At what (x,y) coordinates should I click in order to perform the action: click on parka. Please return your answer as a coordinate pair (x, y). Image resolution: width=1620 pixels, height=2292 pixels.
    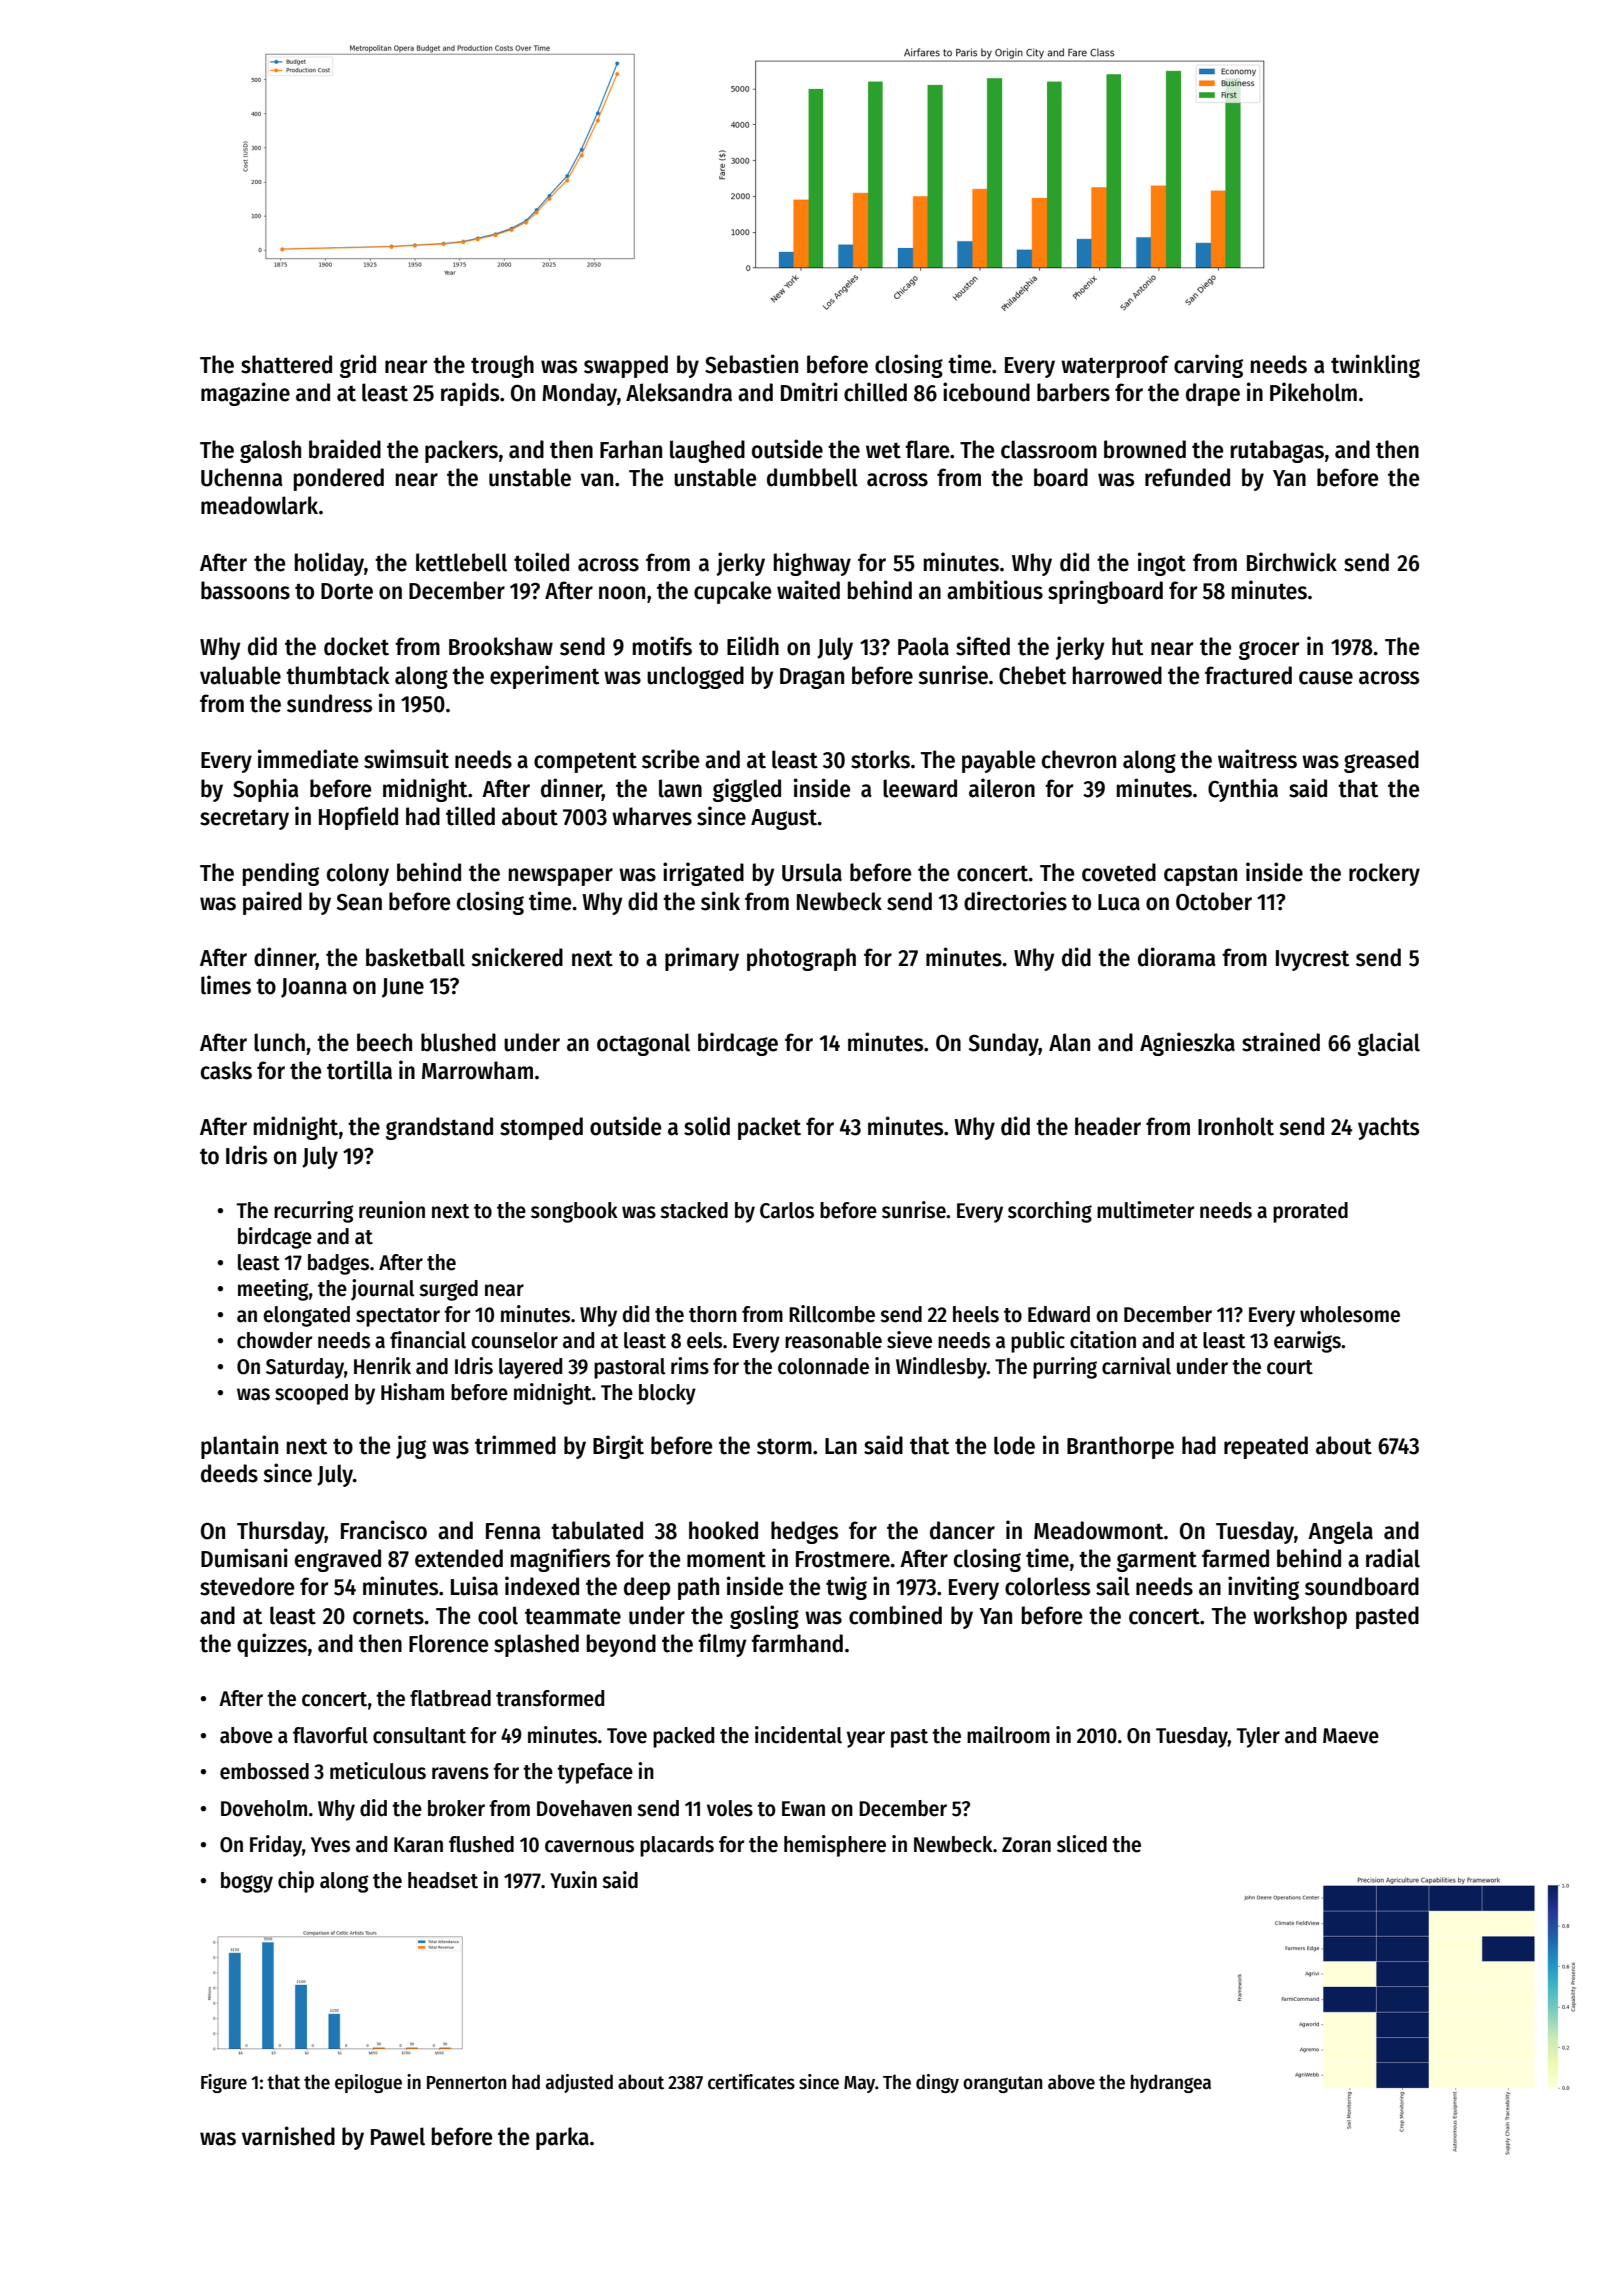
    Looking at the image, I should click on (562, 2138).
